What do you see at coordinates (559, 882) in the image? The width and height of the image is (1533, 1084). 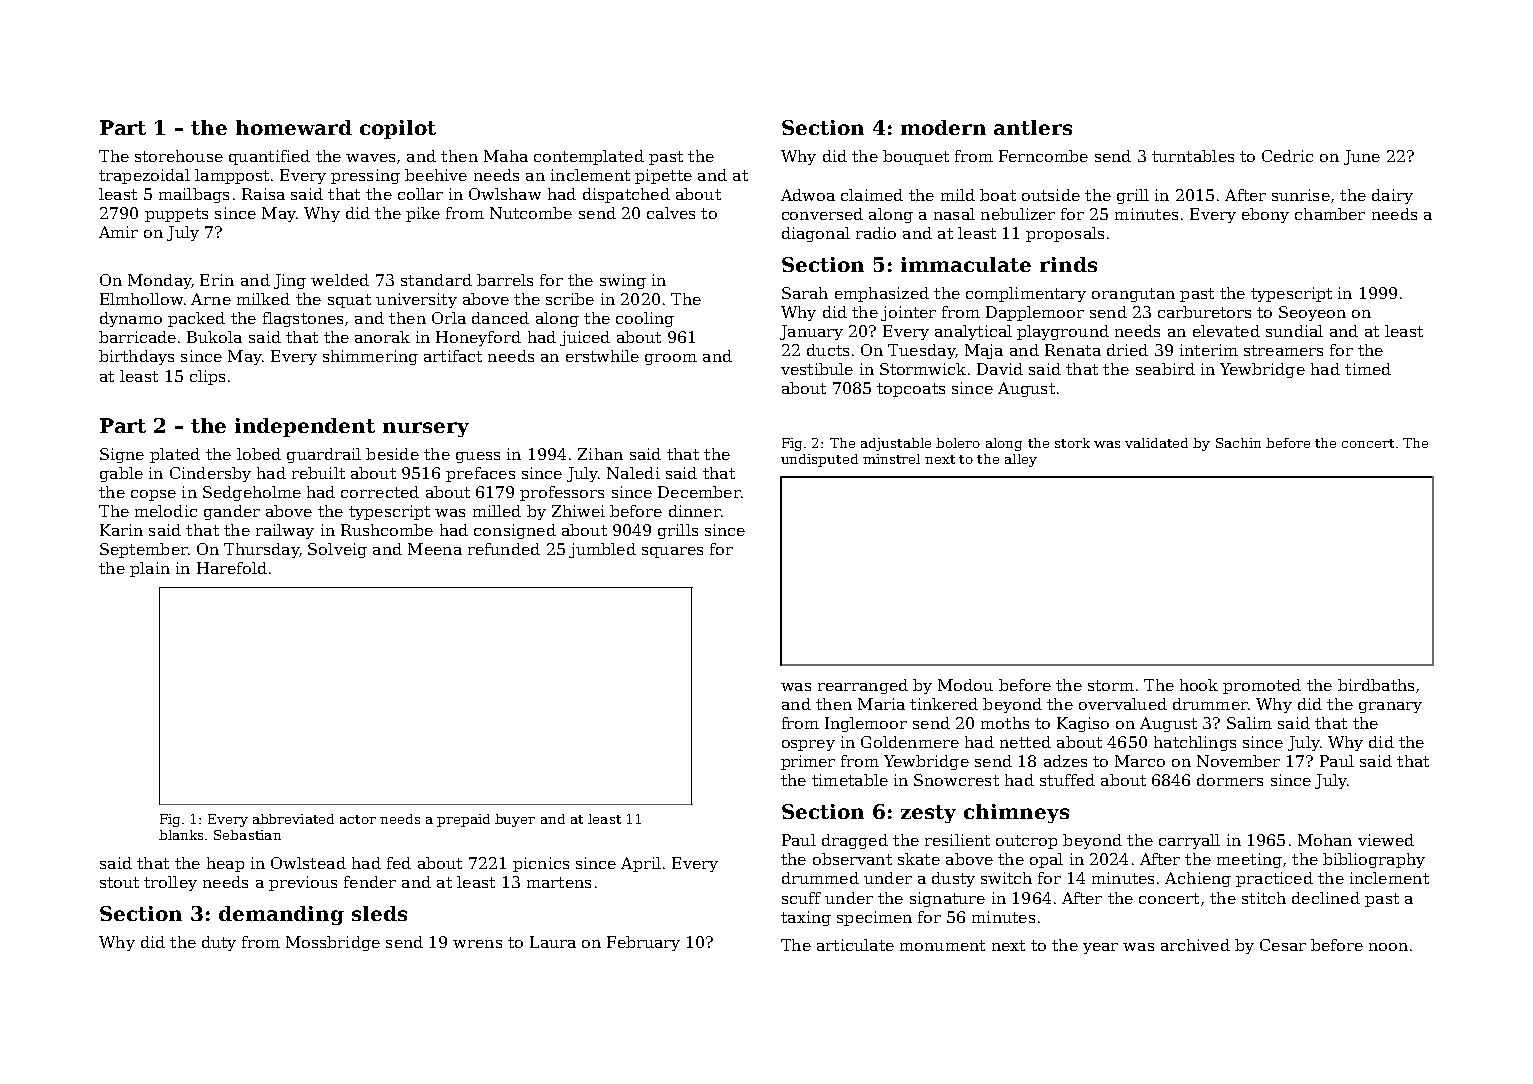 I see `martens` at bounding box center [559, 882].
